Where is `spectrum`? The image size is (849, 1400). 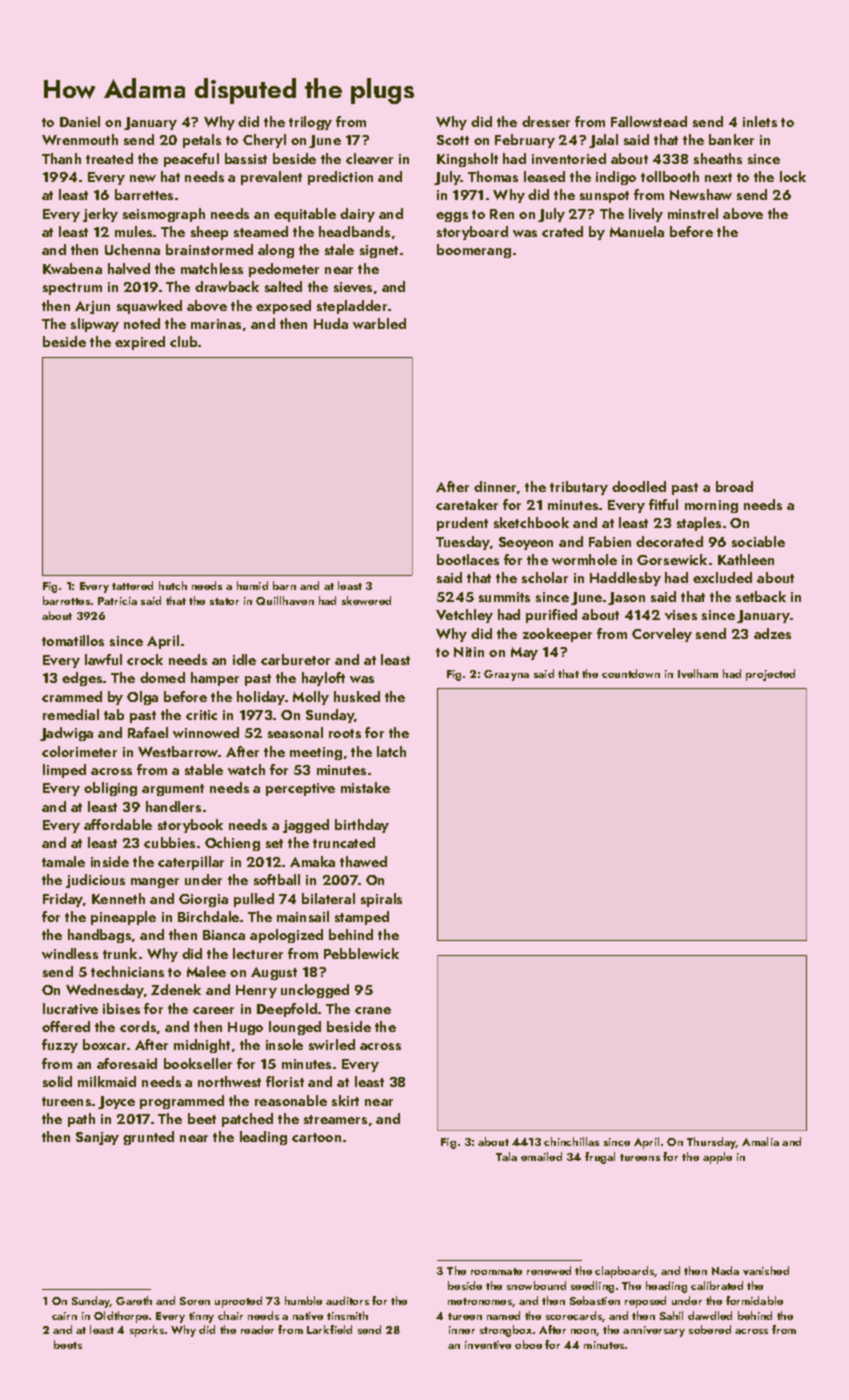 spectrum is located at coordinates (72, 289).
